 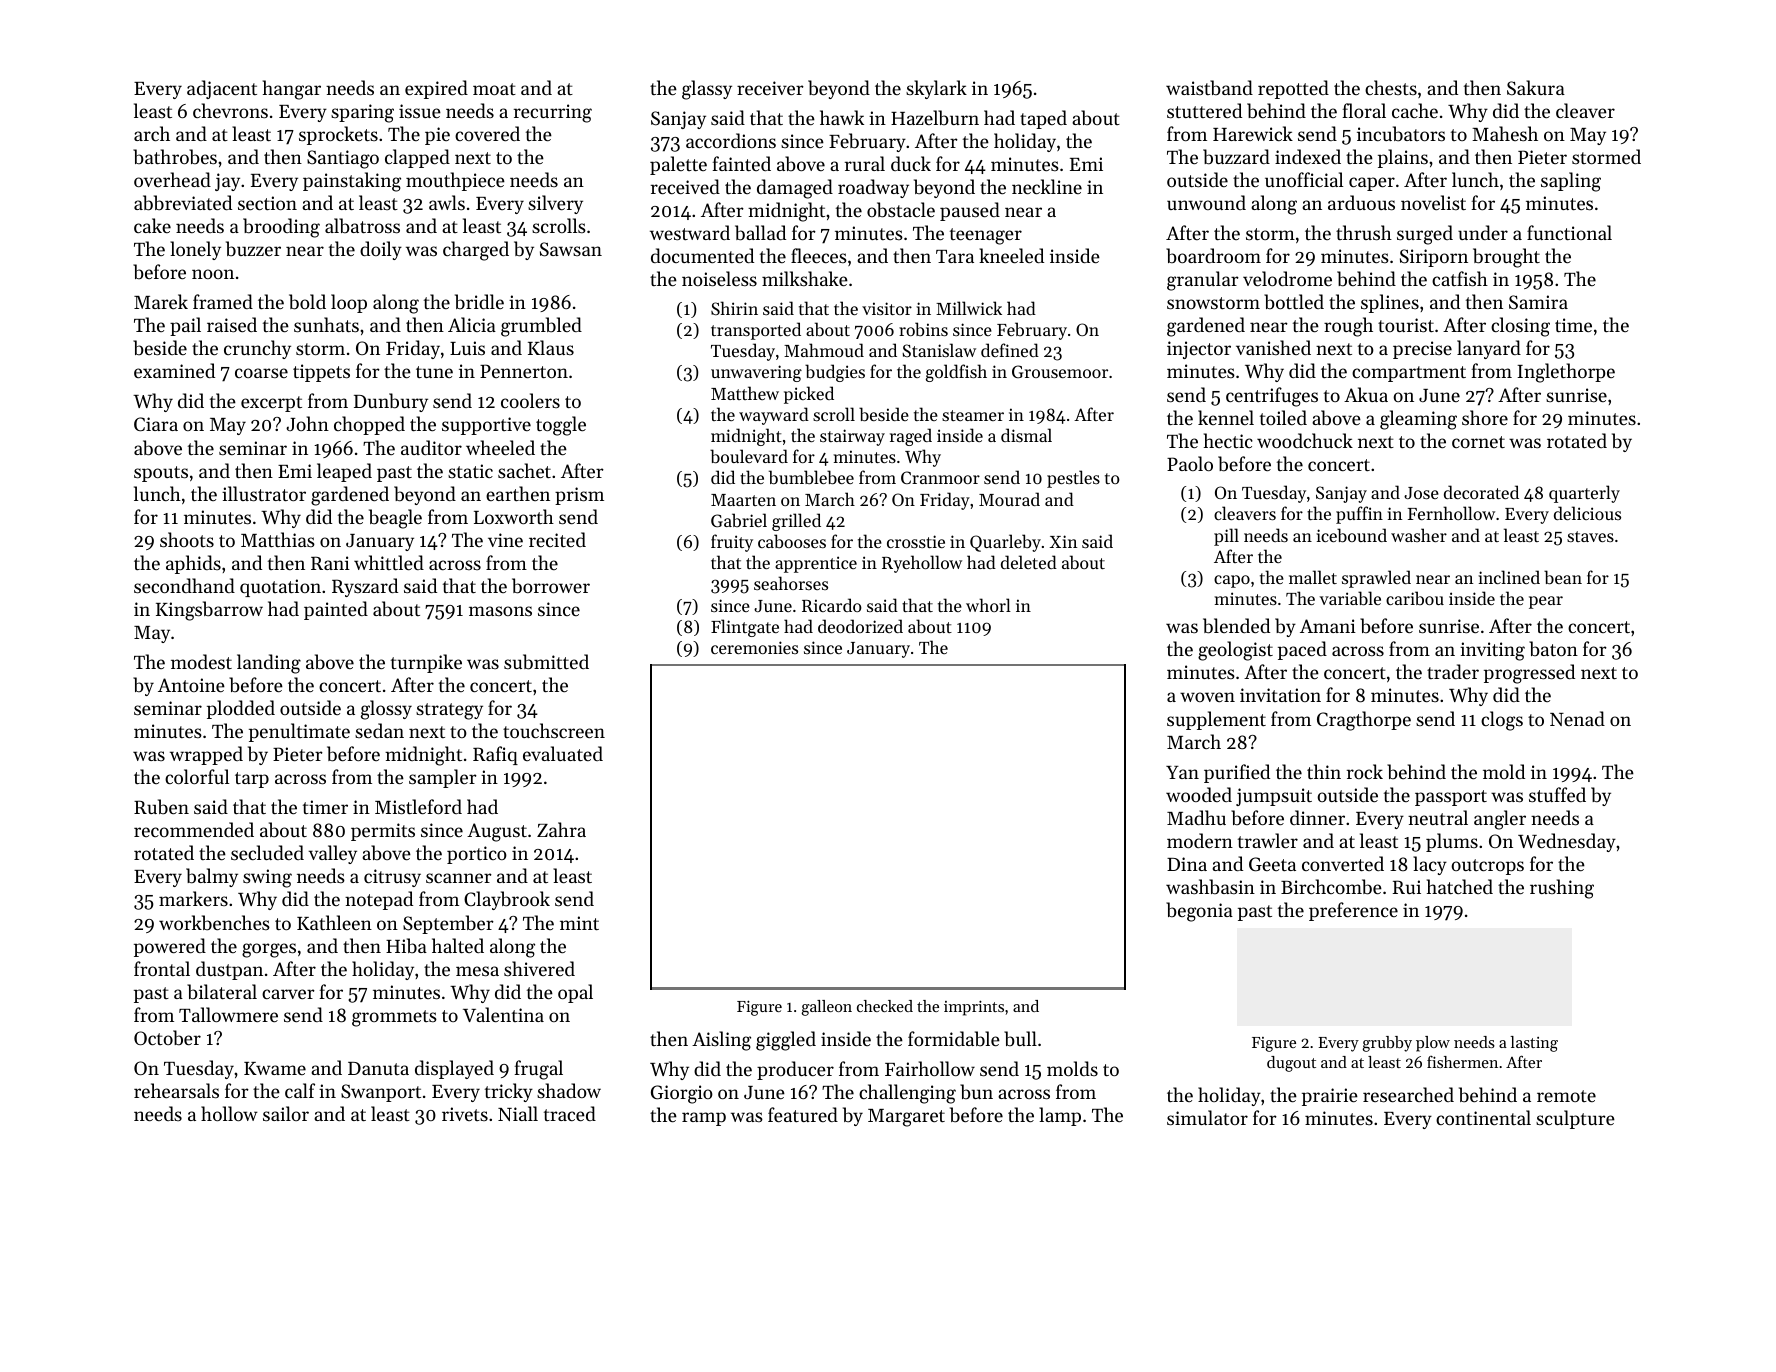 What do you see at coordinates (579, 923) in the page?
I see `mint` at bounding box center [579, 923].
